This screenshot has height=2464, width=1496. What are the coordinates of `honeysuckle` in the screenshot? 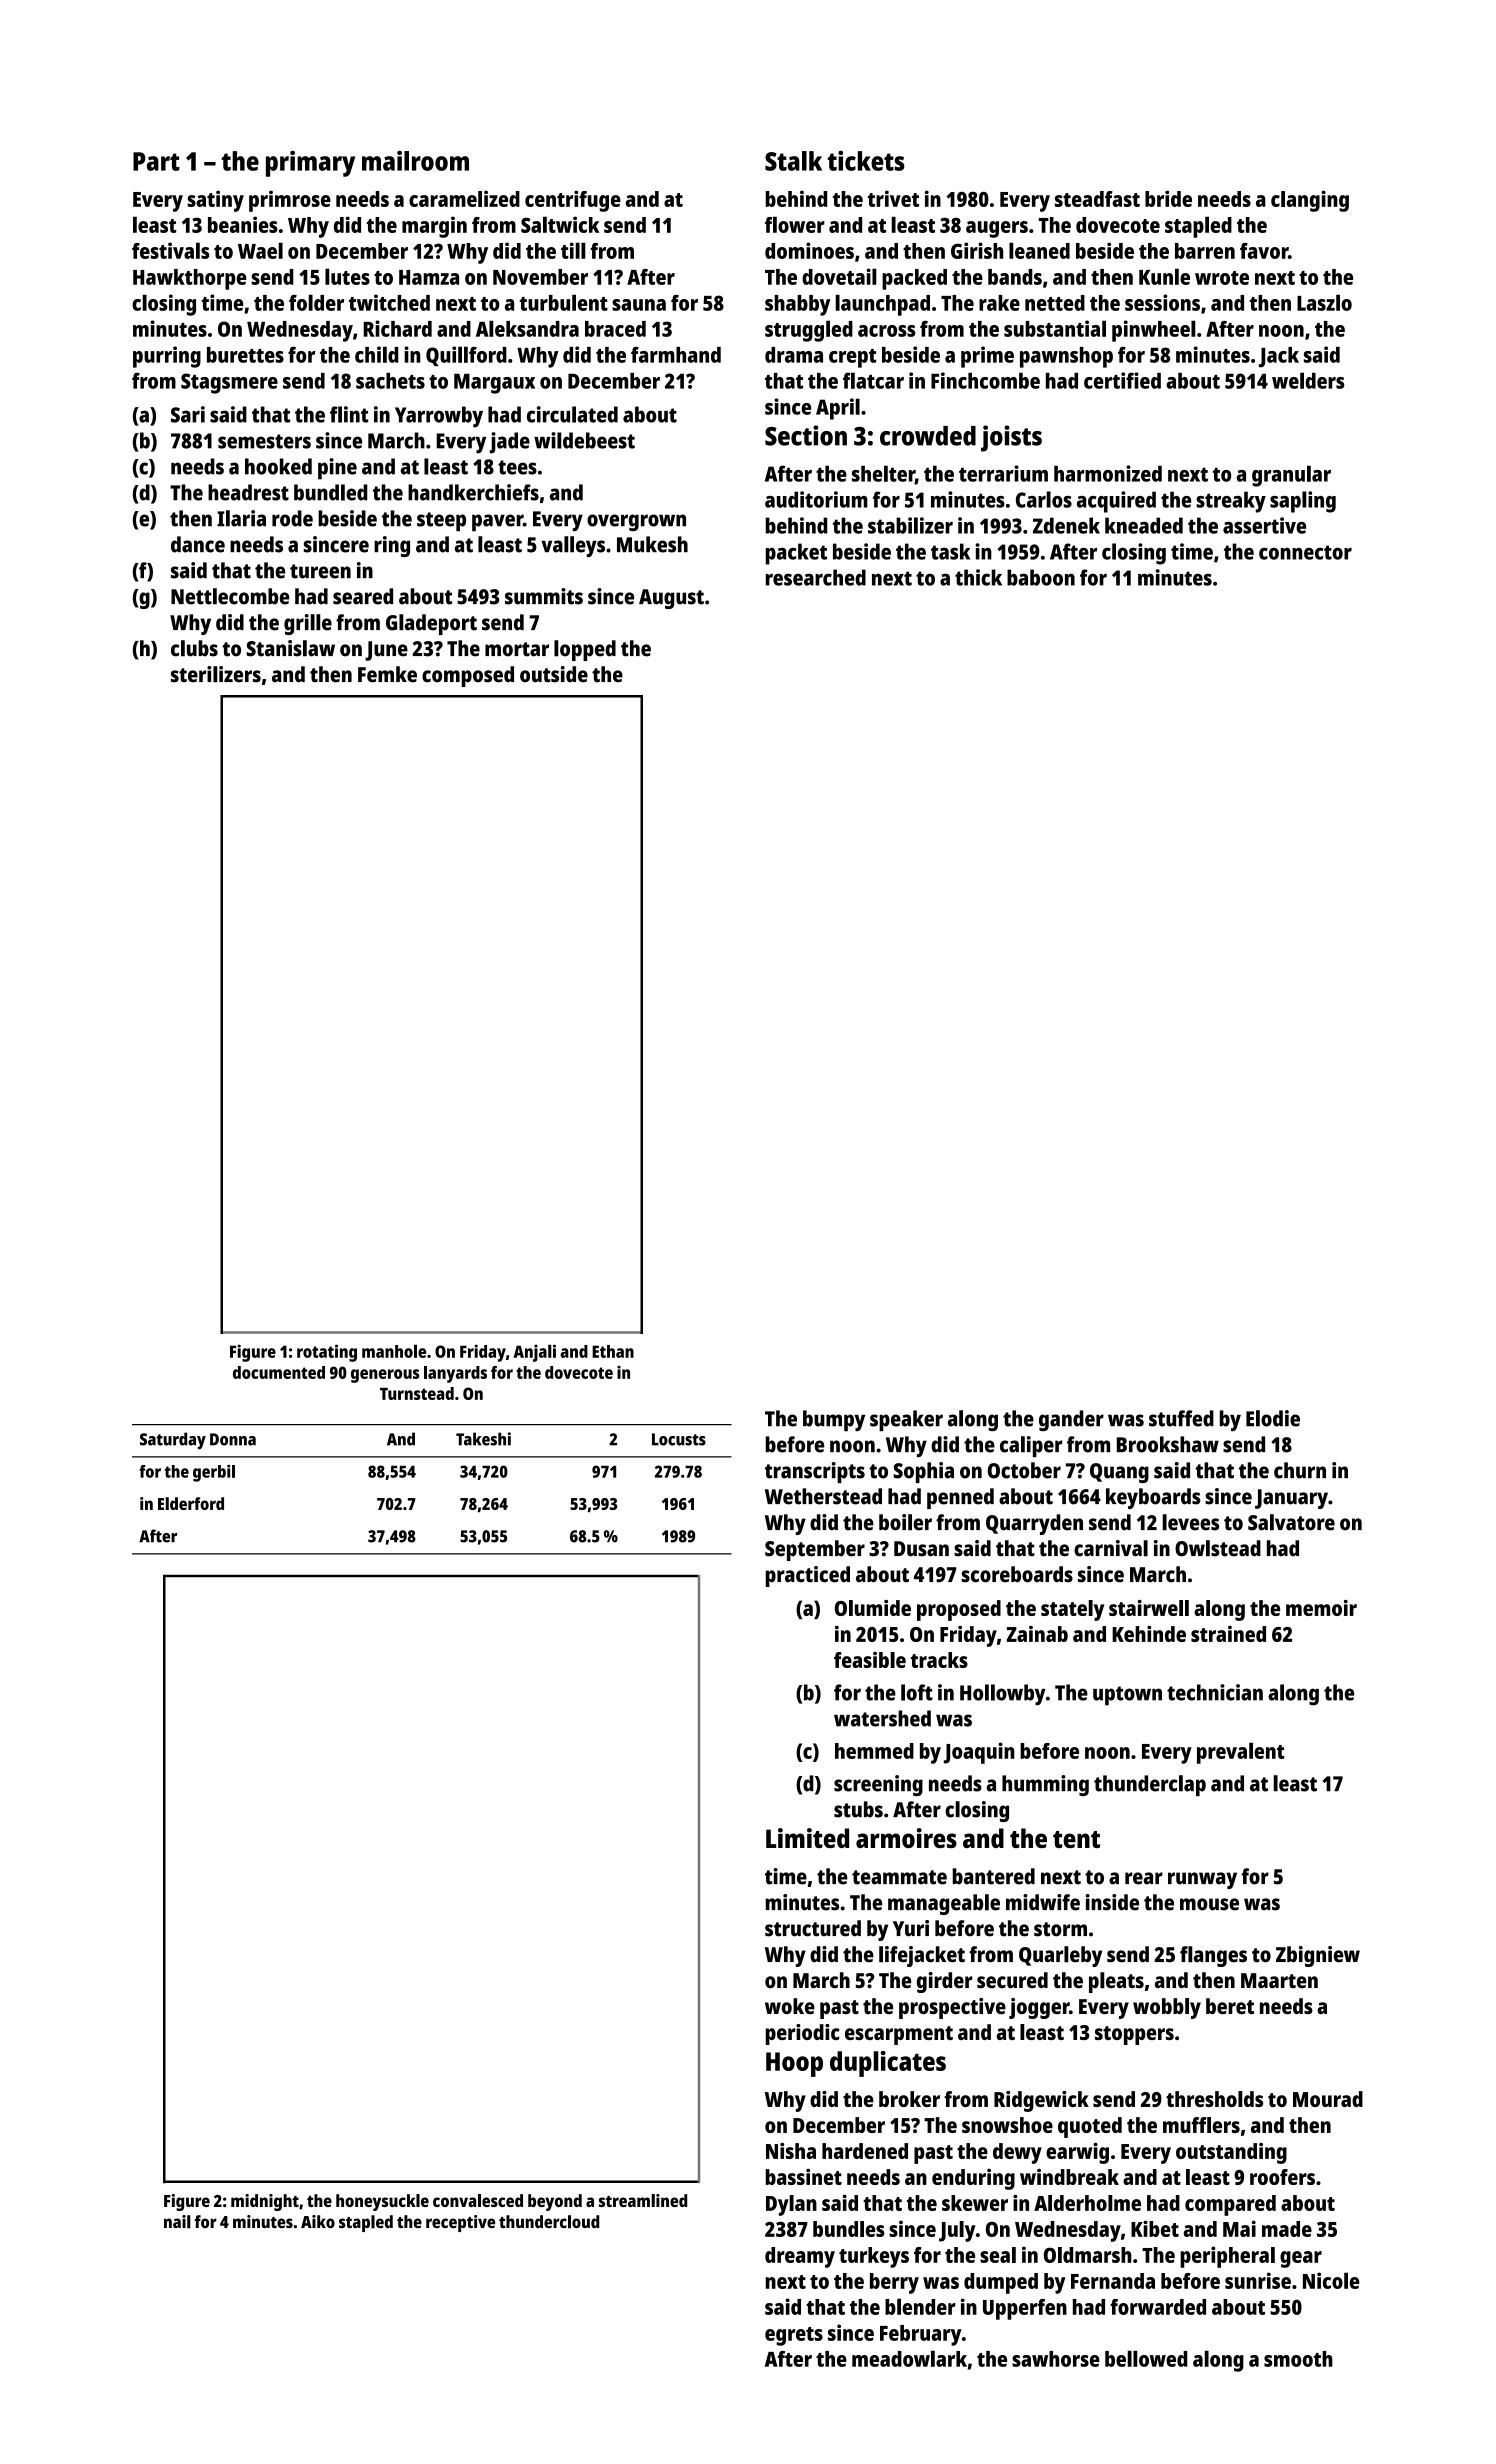 It's located at (382, 2202).
